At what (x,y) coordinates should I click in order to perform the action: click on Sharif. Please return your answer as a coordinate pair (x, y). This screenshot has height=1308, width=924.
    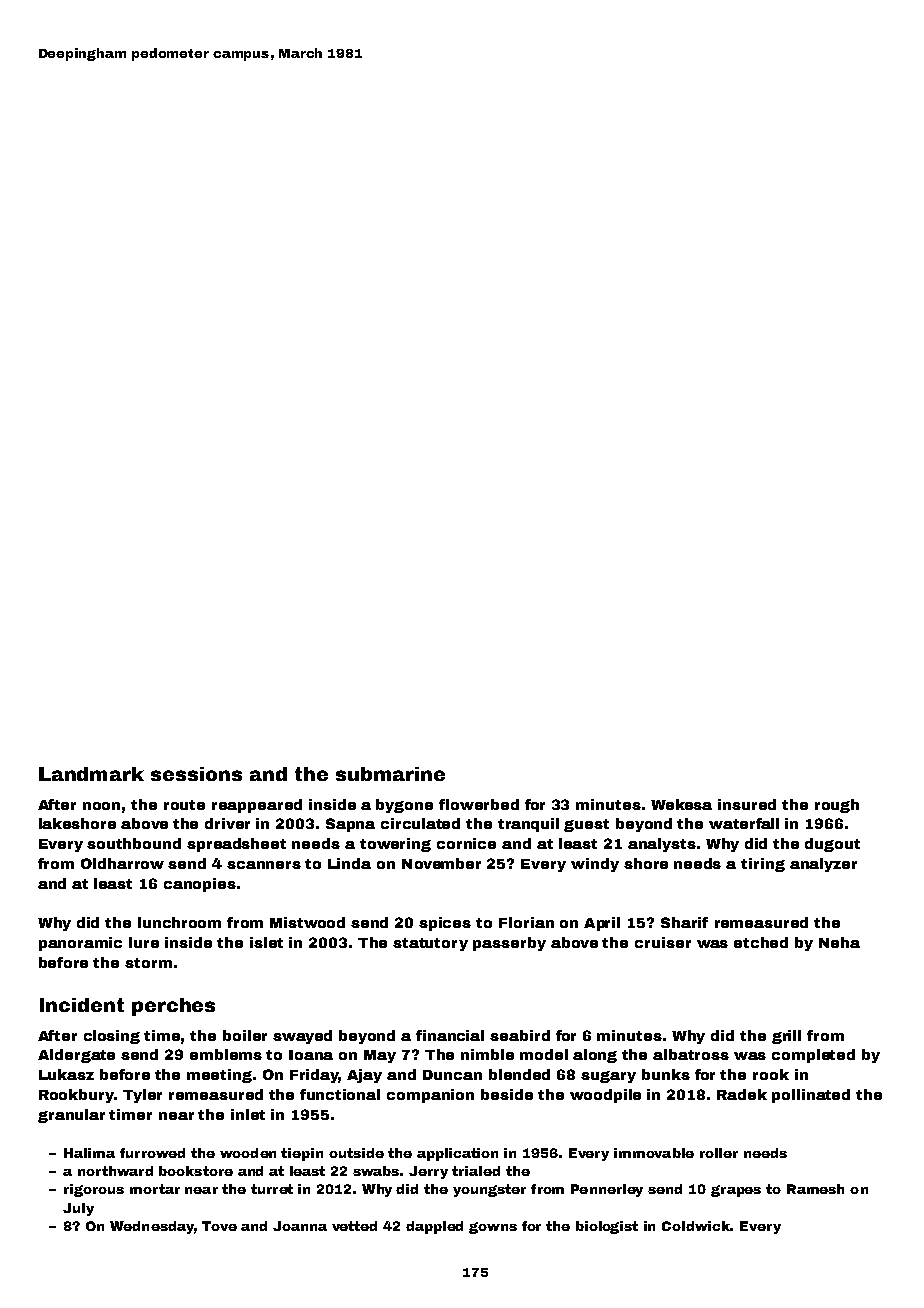
    Looking at the image, I should click on (684, 922).
